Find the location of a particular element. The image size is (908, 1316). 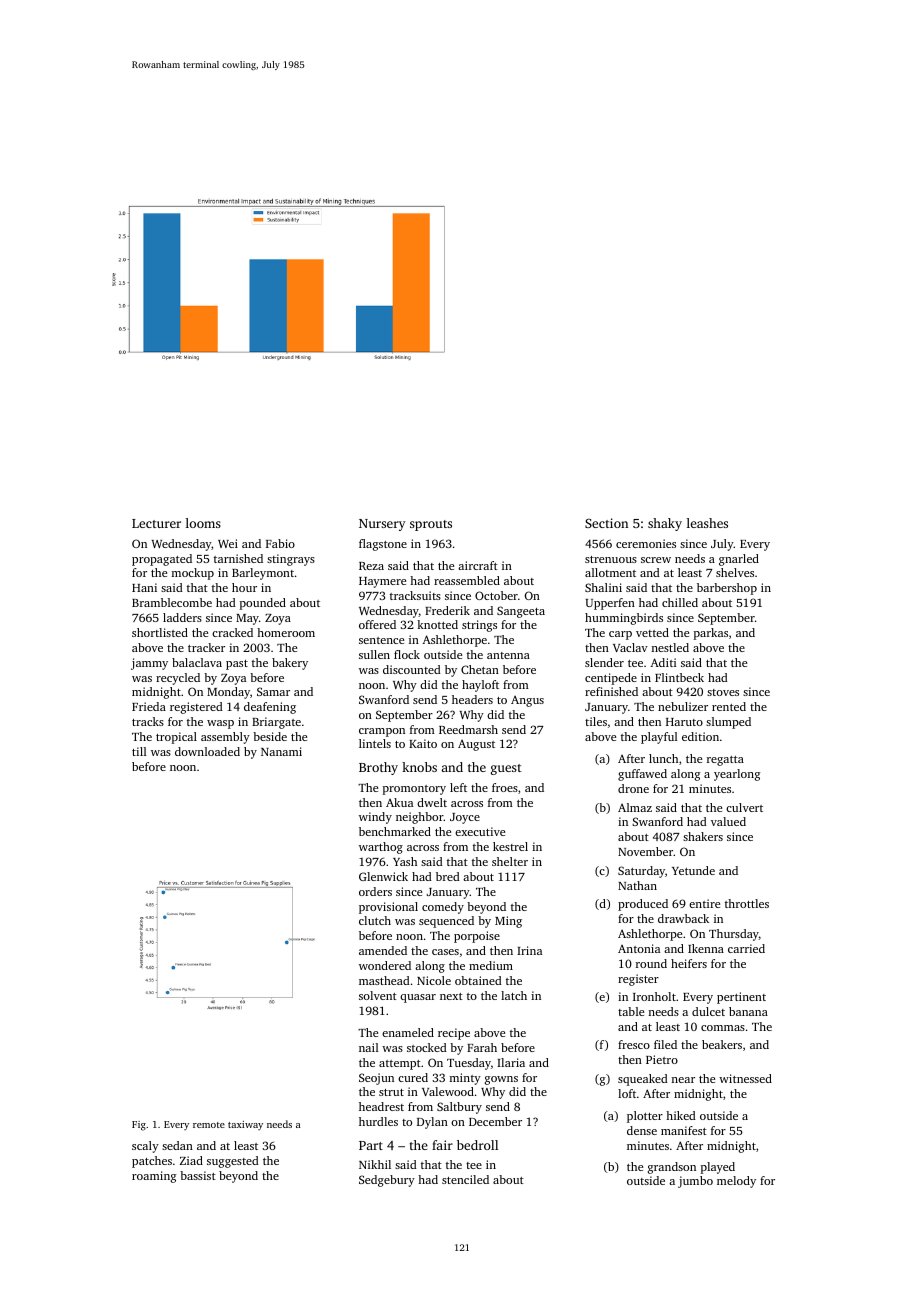

Hani is located at coordinates (144, 587).
